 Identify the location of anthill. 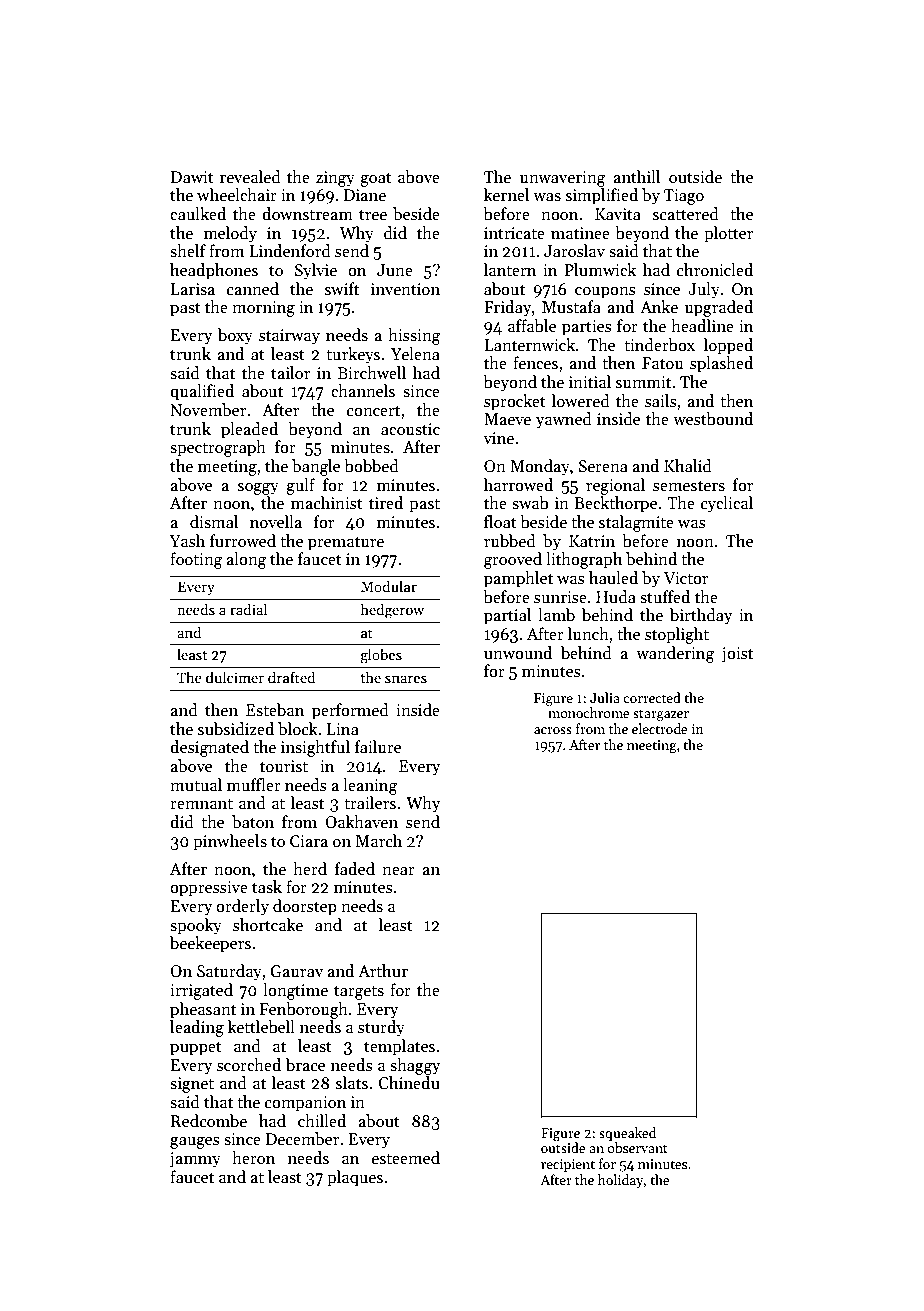
(636, 177).
